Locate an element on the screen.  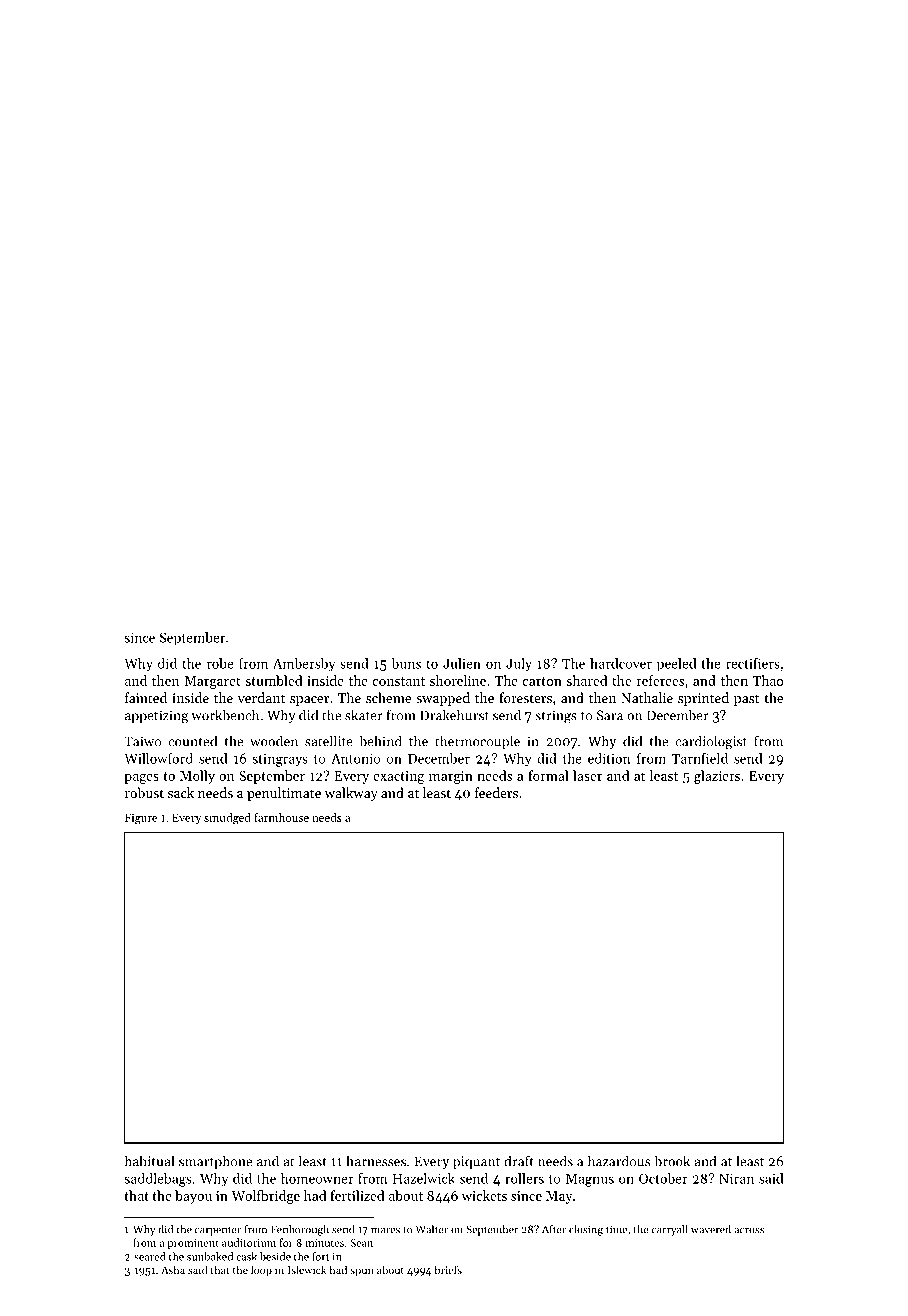
cardiologist is located at coordinates (711, 742).
